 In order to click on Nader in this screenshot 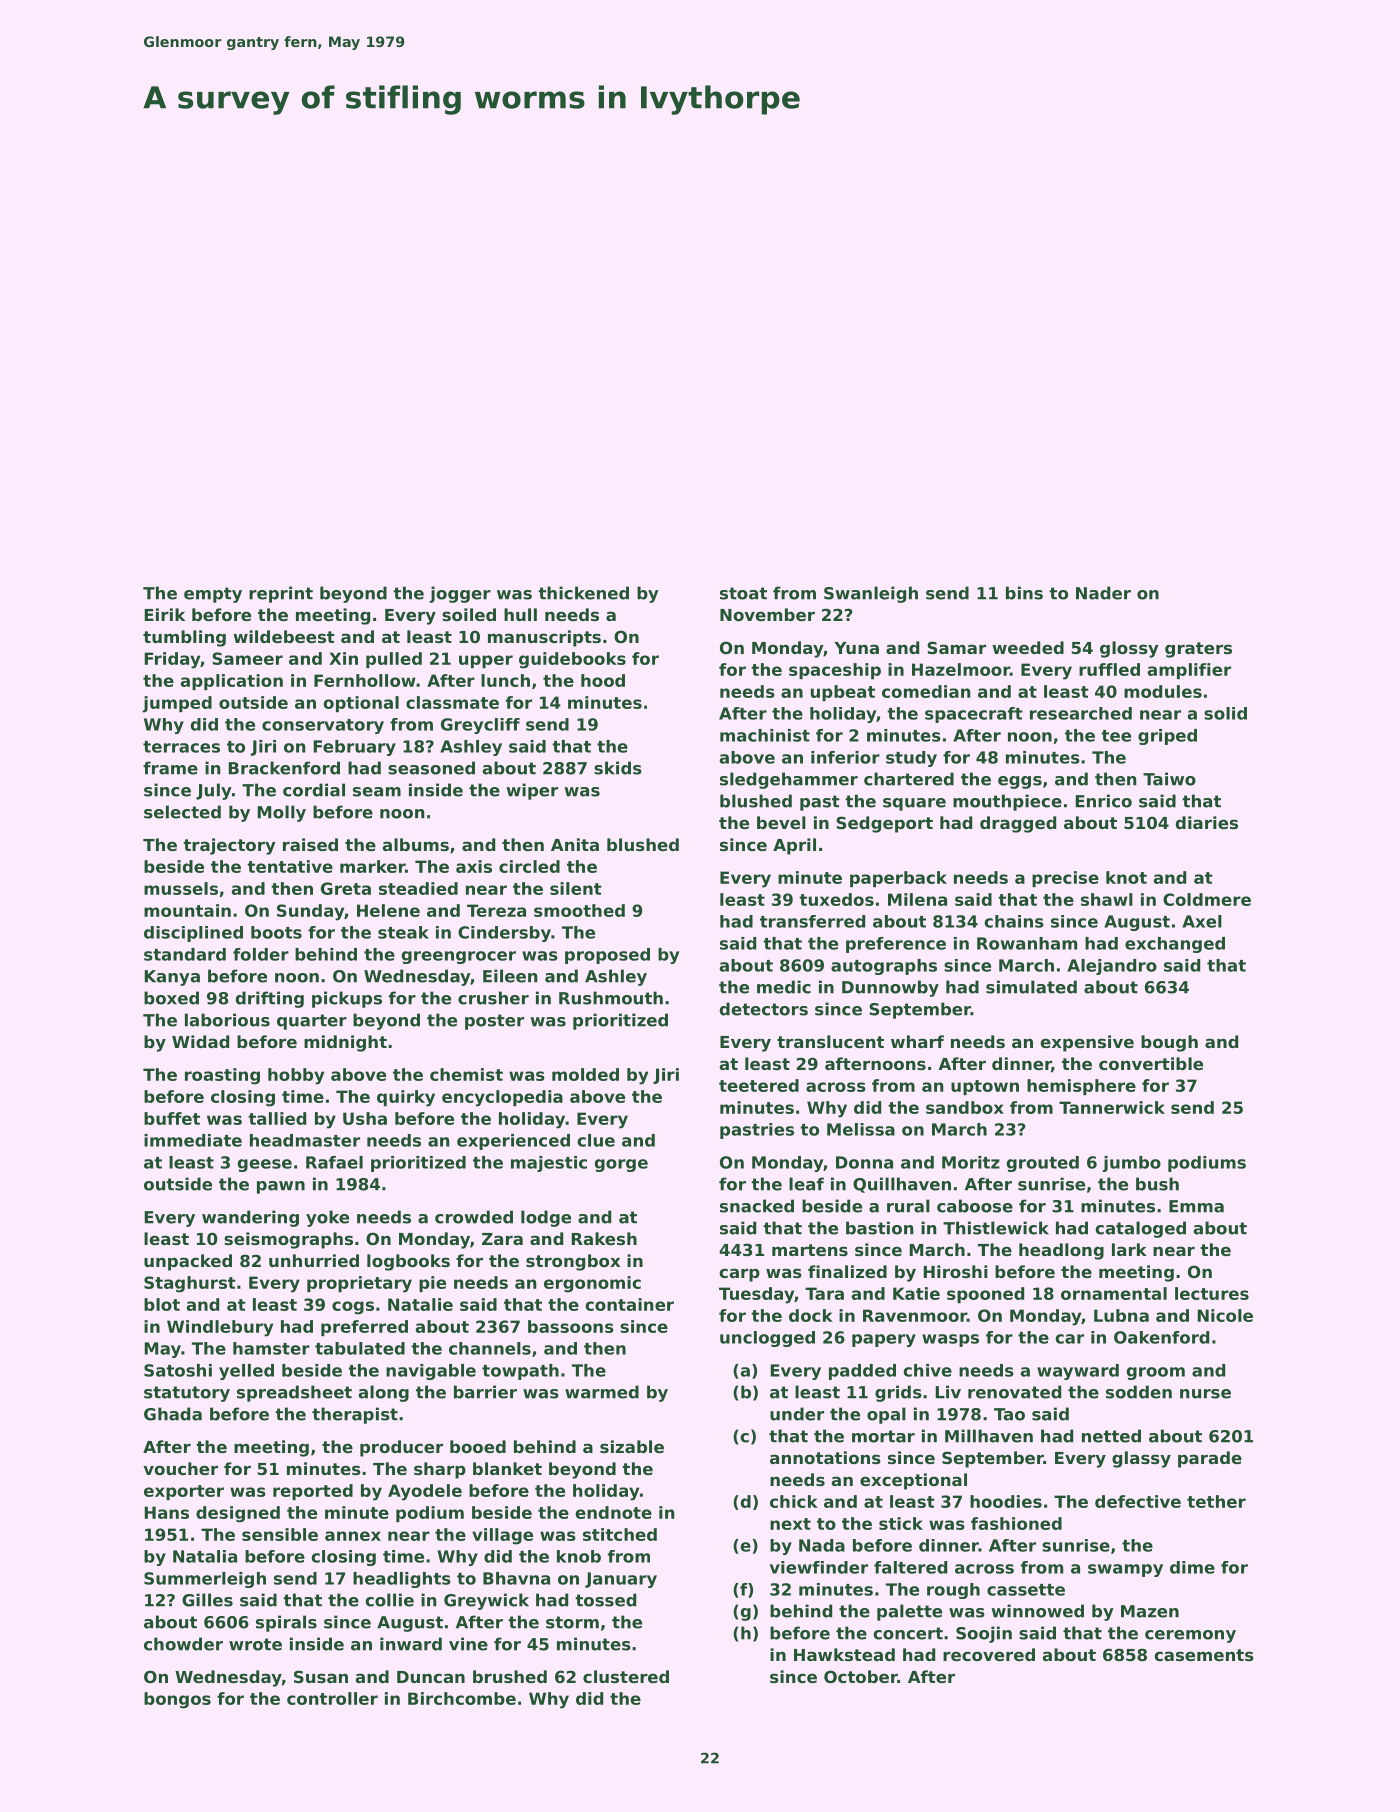, I will do `click(1103, 593)`.
